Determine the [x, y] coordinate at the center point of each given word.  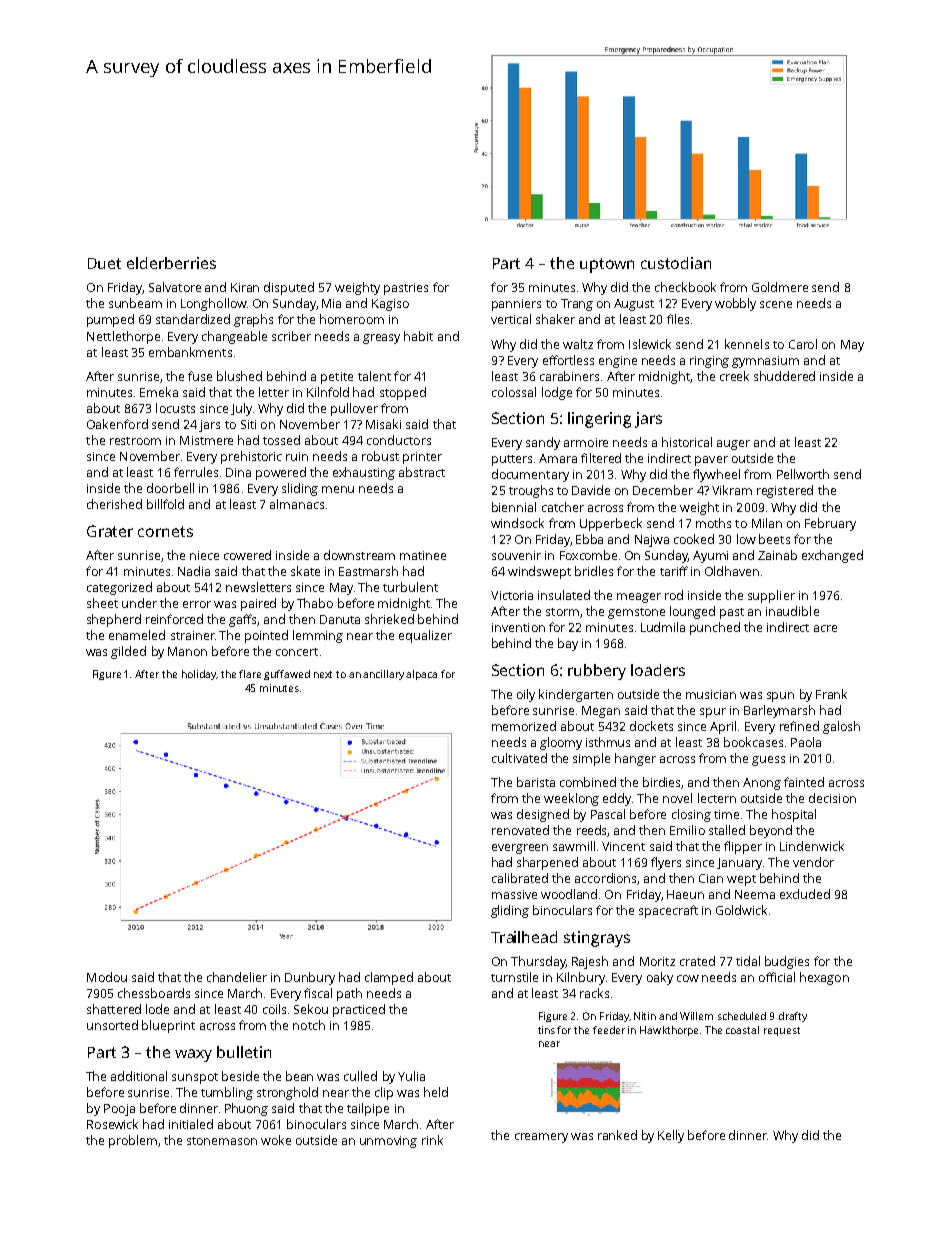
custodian [676, 263]
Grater [110, 531]
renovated [520, 830]
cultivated [519, 758]
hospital [794, 815]
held [436, 1092]
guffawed [287, 675]
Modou [107, 977]
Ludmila [663, 627]
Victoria [512, 595]
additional [139, 1076]
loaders [658, 670]
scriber [291, 336]
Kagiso [390, 305]
